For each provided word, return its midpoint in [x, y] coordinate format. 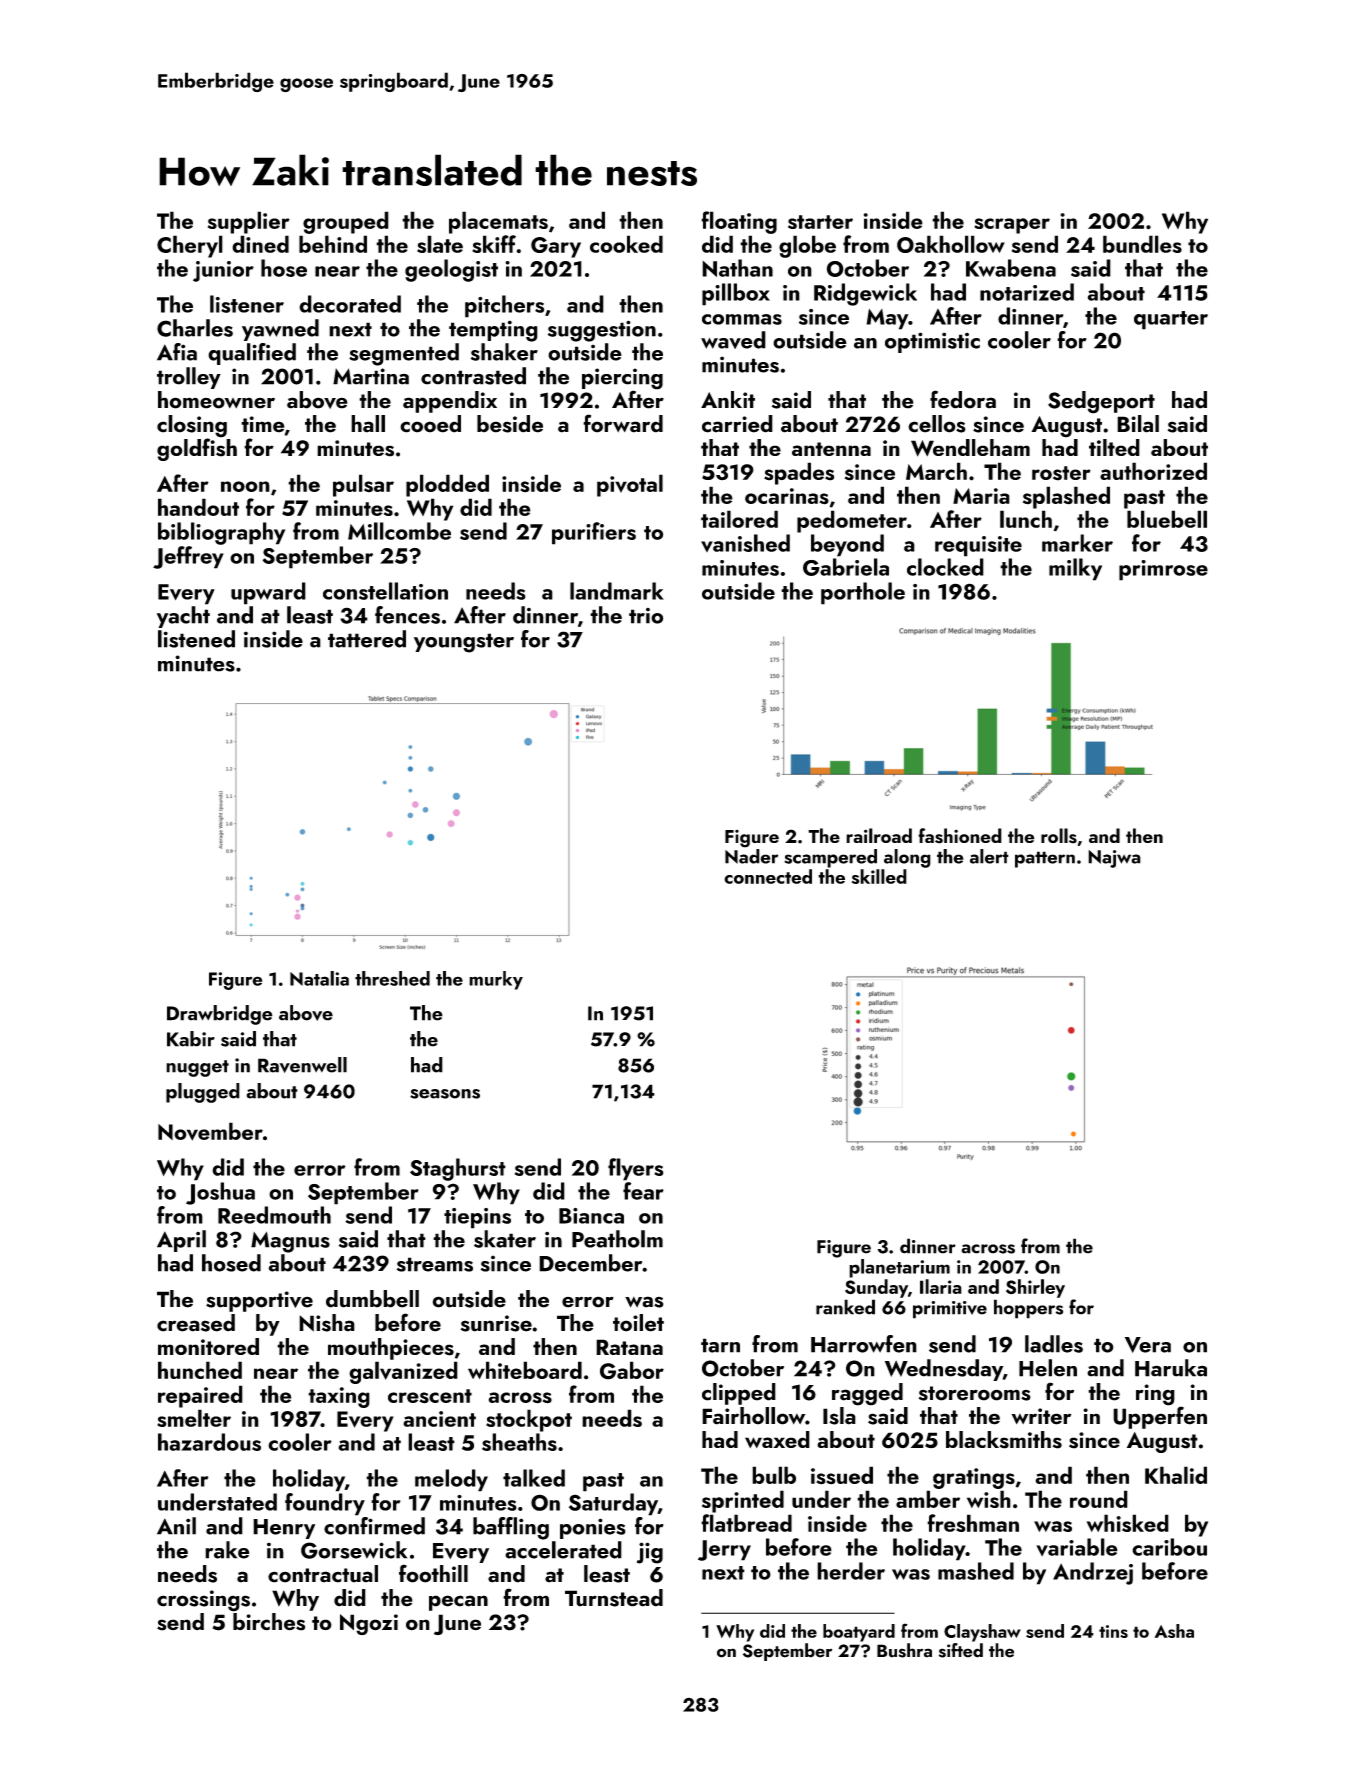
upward [268, 593]
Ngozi [369, 1624]
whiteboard [525, 1370]
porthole [863, 593]
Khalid [1176, 1475]
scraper [1012, 226]
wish [989, 1499]
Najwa [1114, 859]
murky [496, 980]
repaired [200, 1396]
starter [820, 222]
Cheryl [190, 246]
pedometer [852, 521]
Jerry [724, 1550]
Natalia [319, 978]
